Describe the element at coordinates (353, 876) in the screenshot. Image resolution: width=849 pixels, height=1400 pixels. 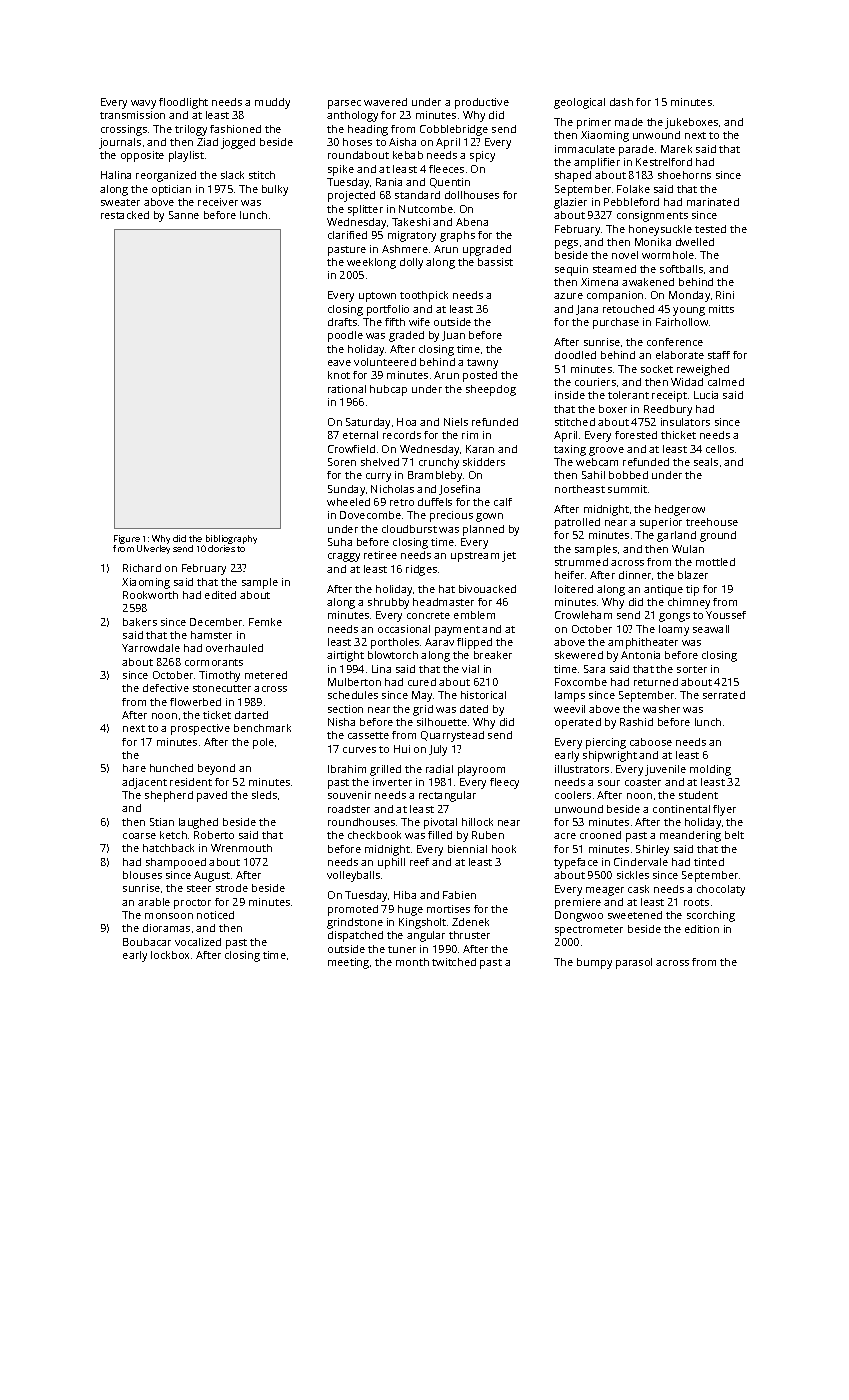
I see `volleyballs` at that location.
